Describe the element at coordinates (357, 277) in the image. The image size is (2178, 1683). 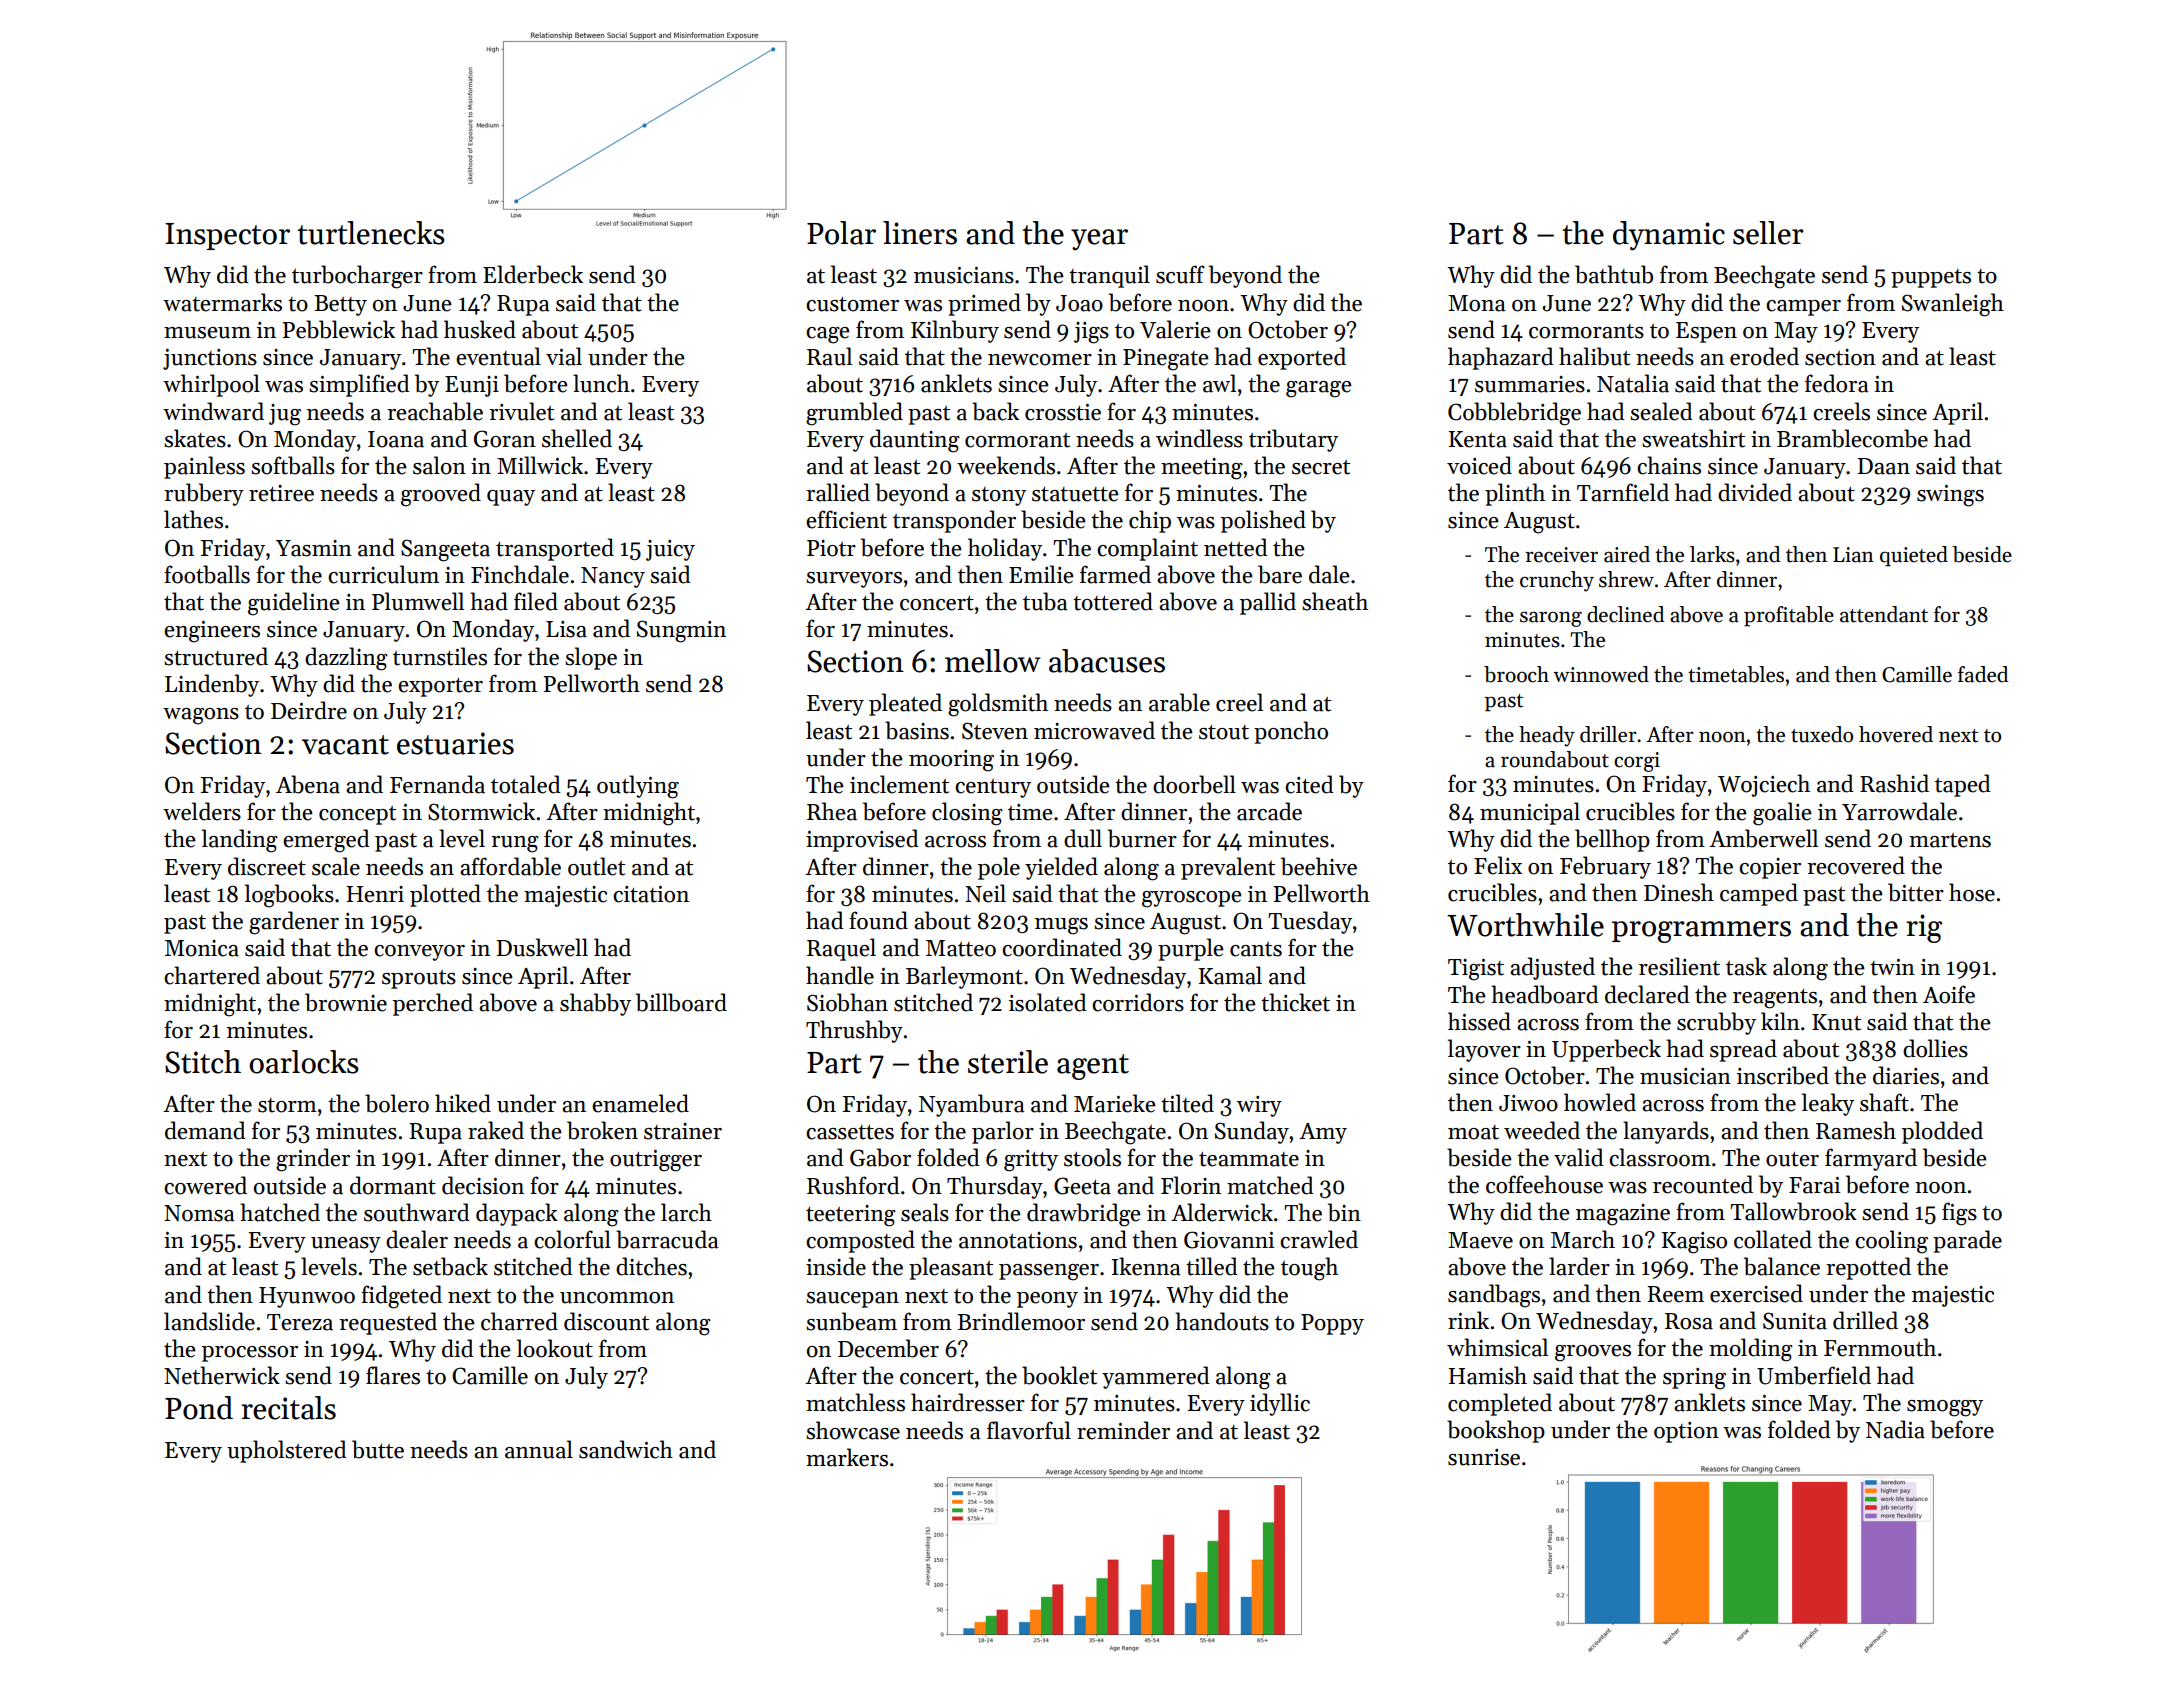
I see `turbocharger` at that location.
